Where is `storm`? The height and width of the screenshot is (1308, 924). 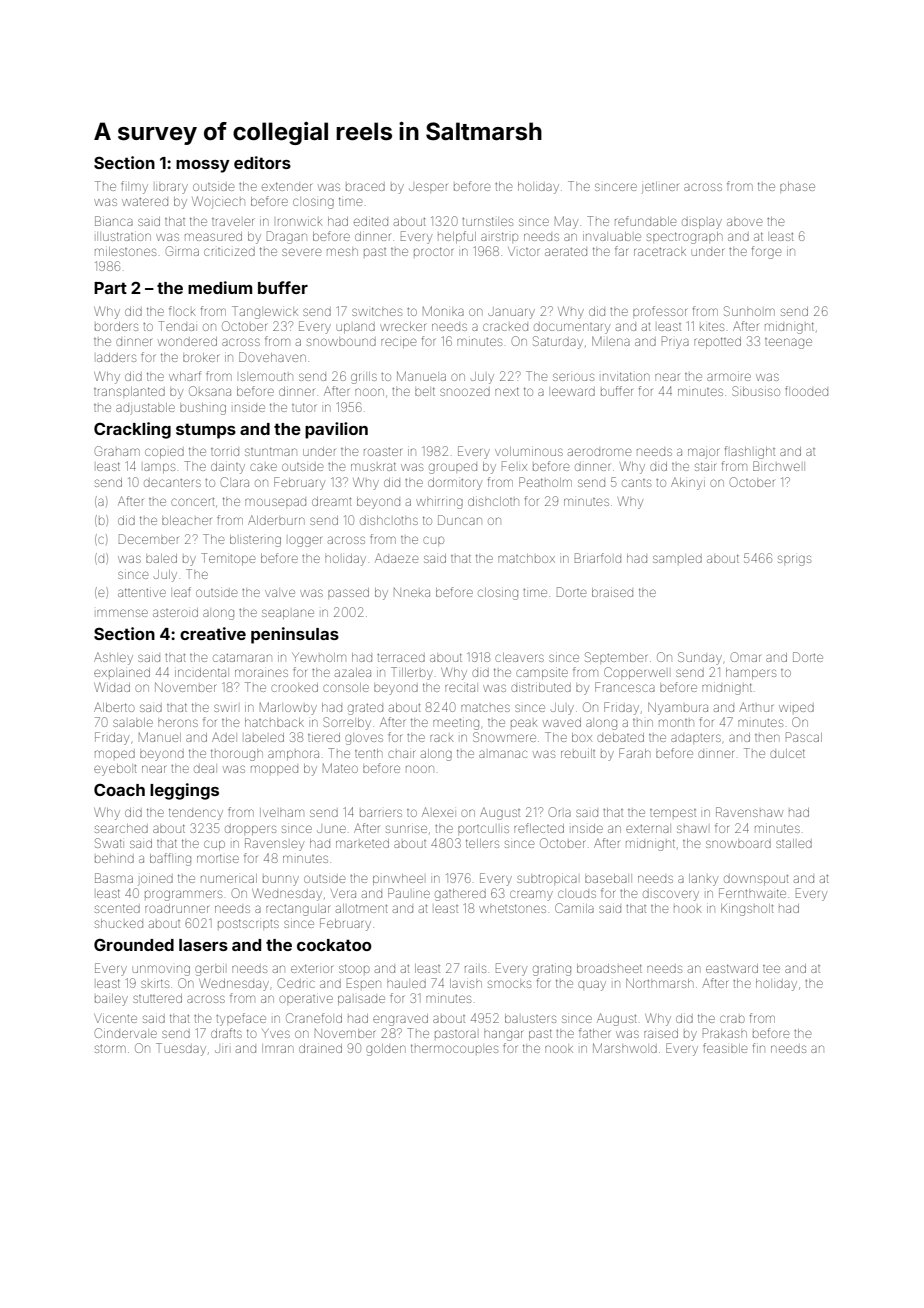 storm is located at coordinates (110, 1049).
